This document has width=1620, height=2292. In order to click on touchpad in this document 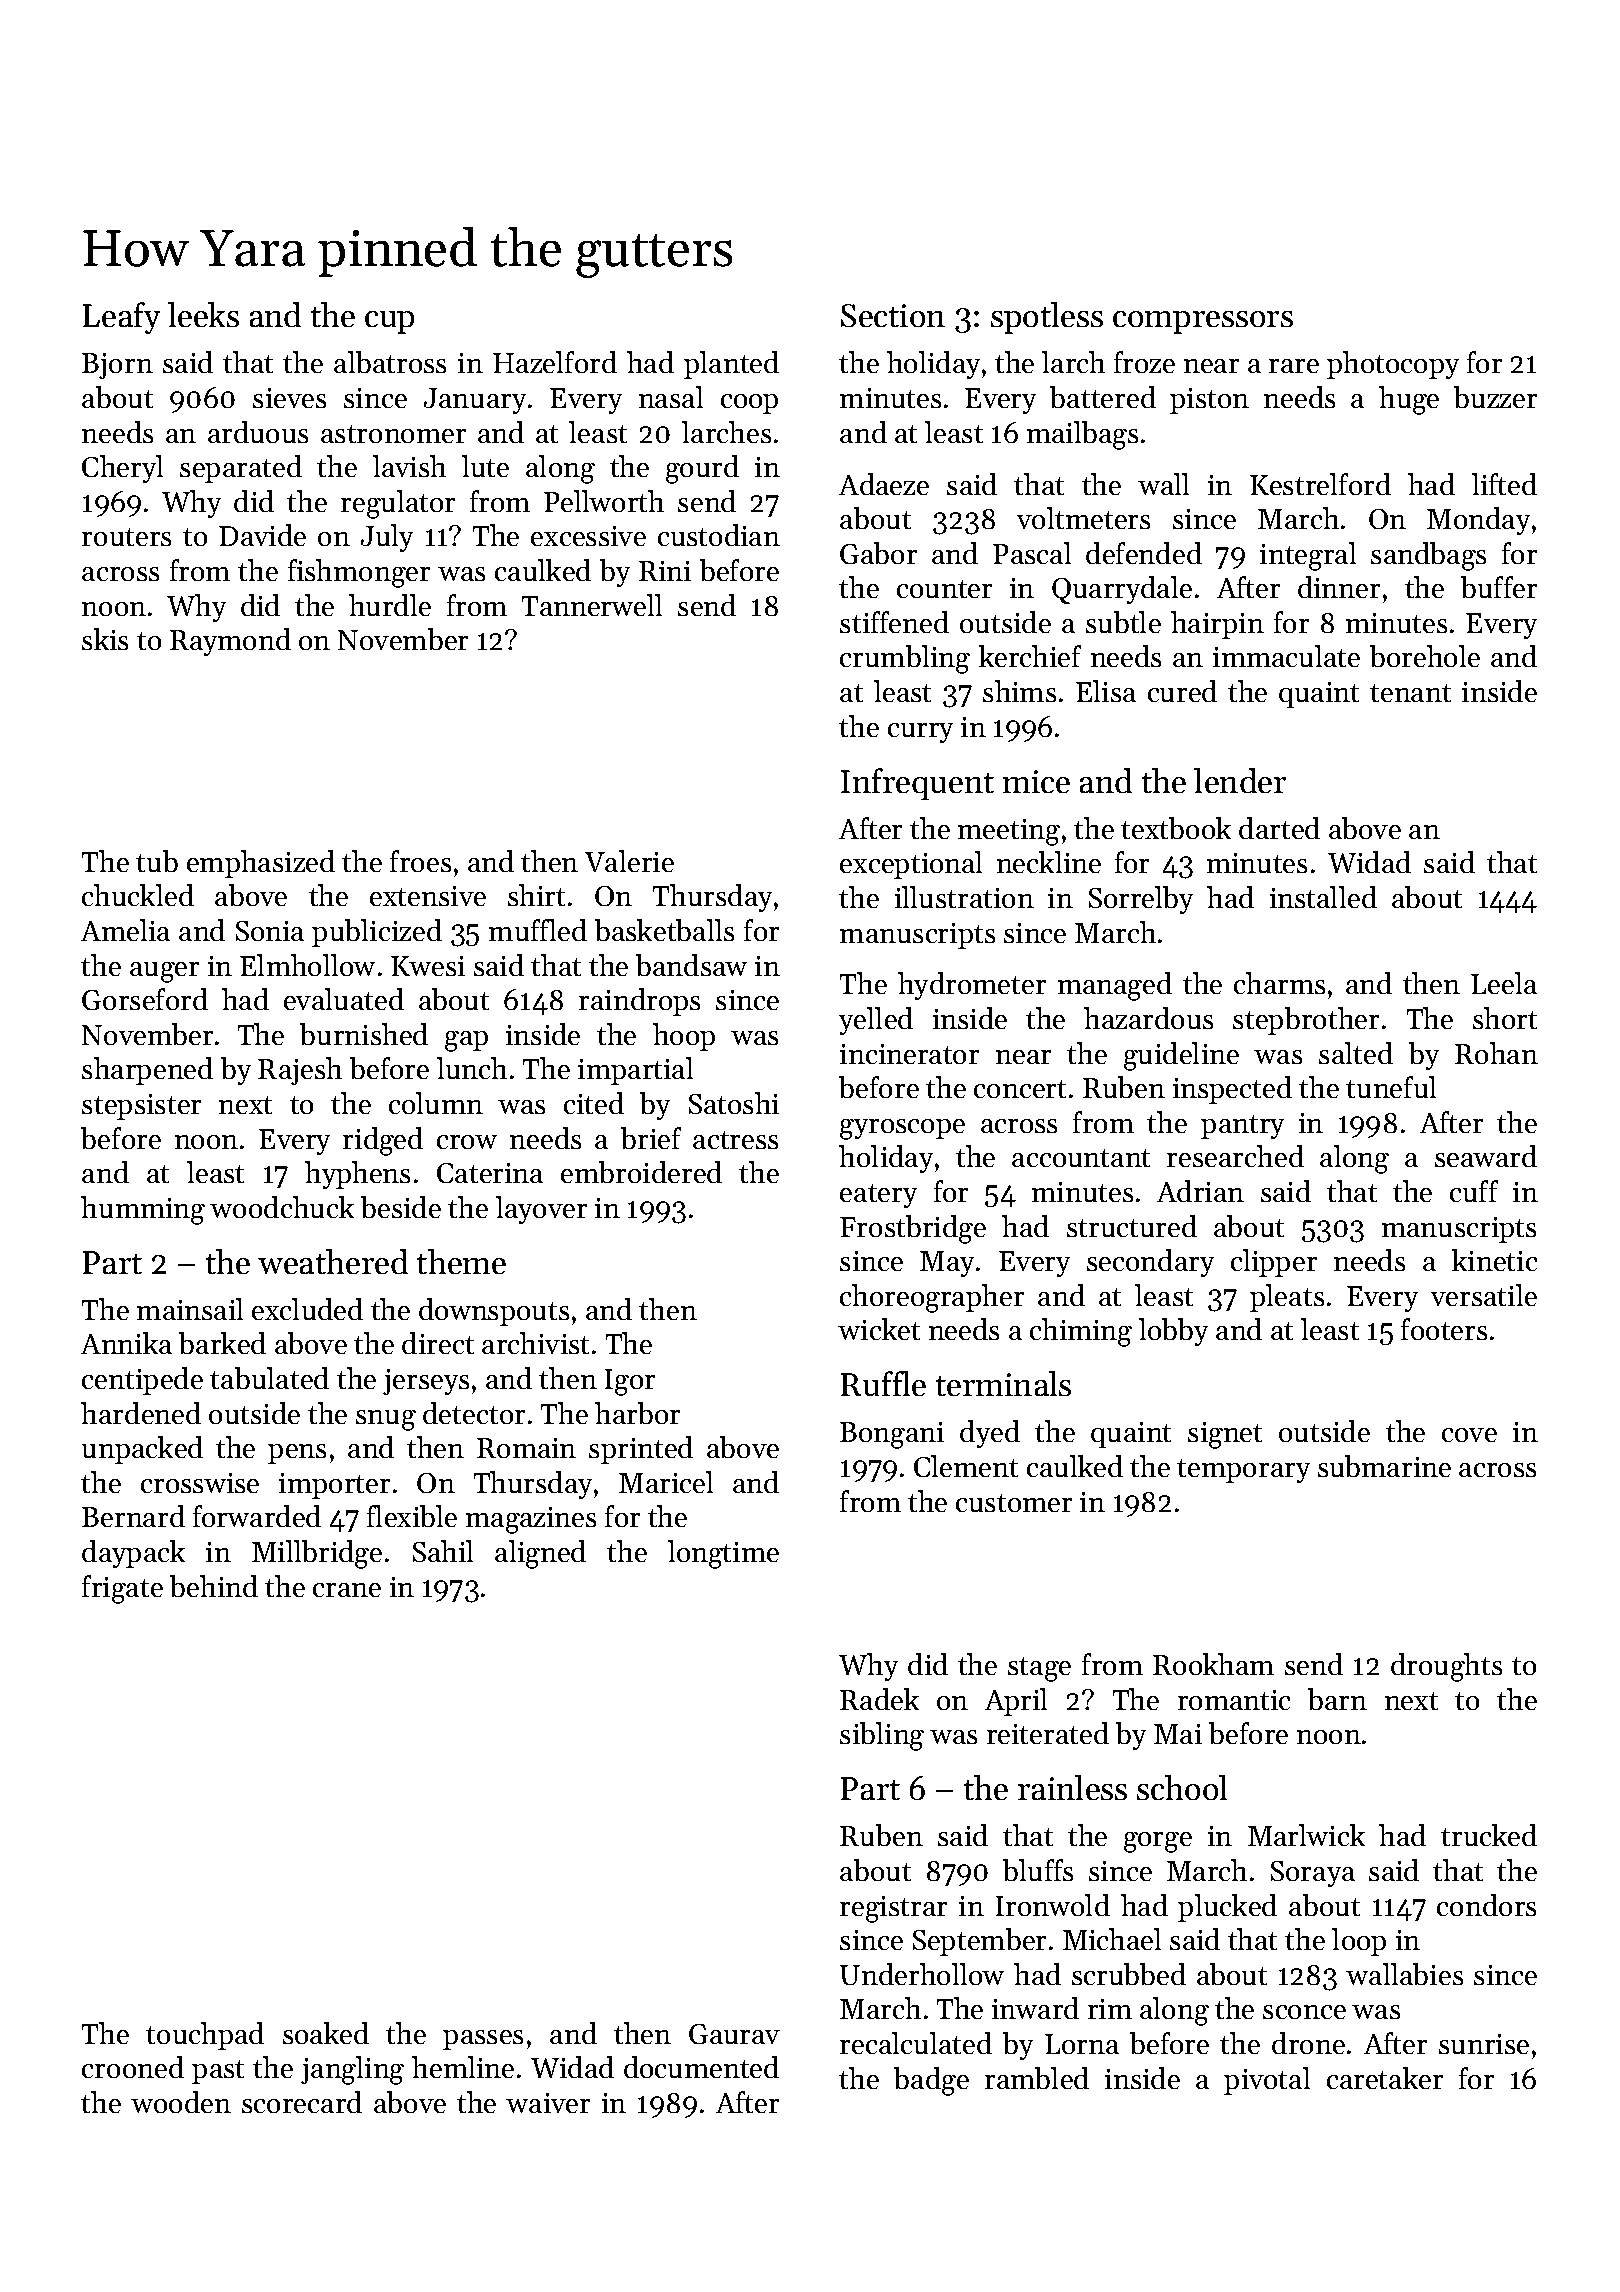, I will do `click(205, 2036)`.
